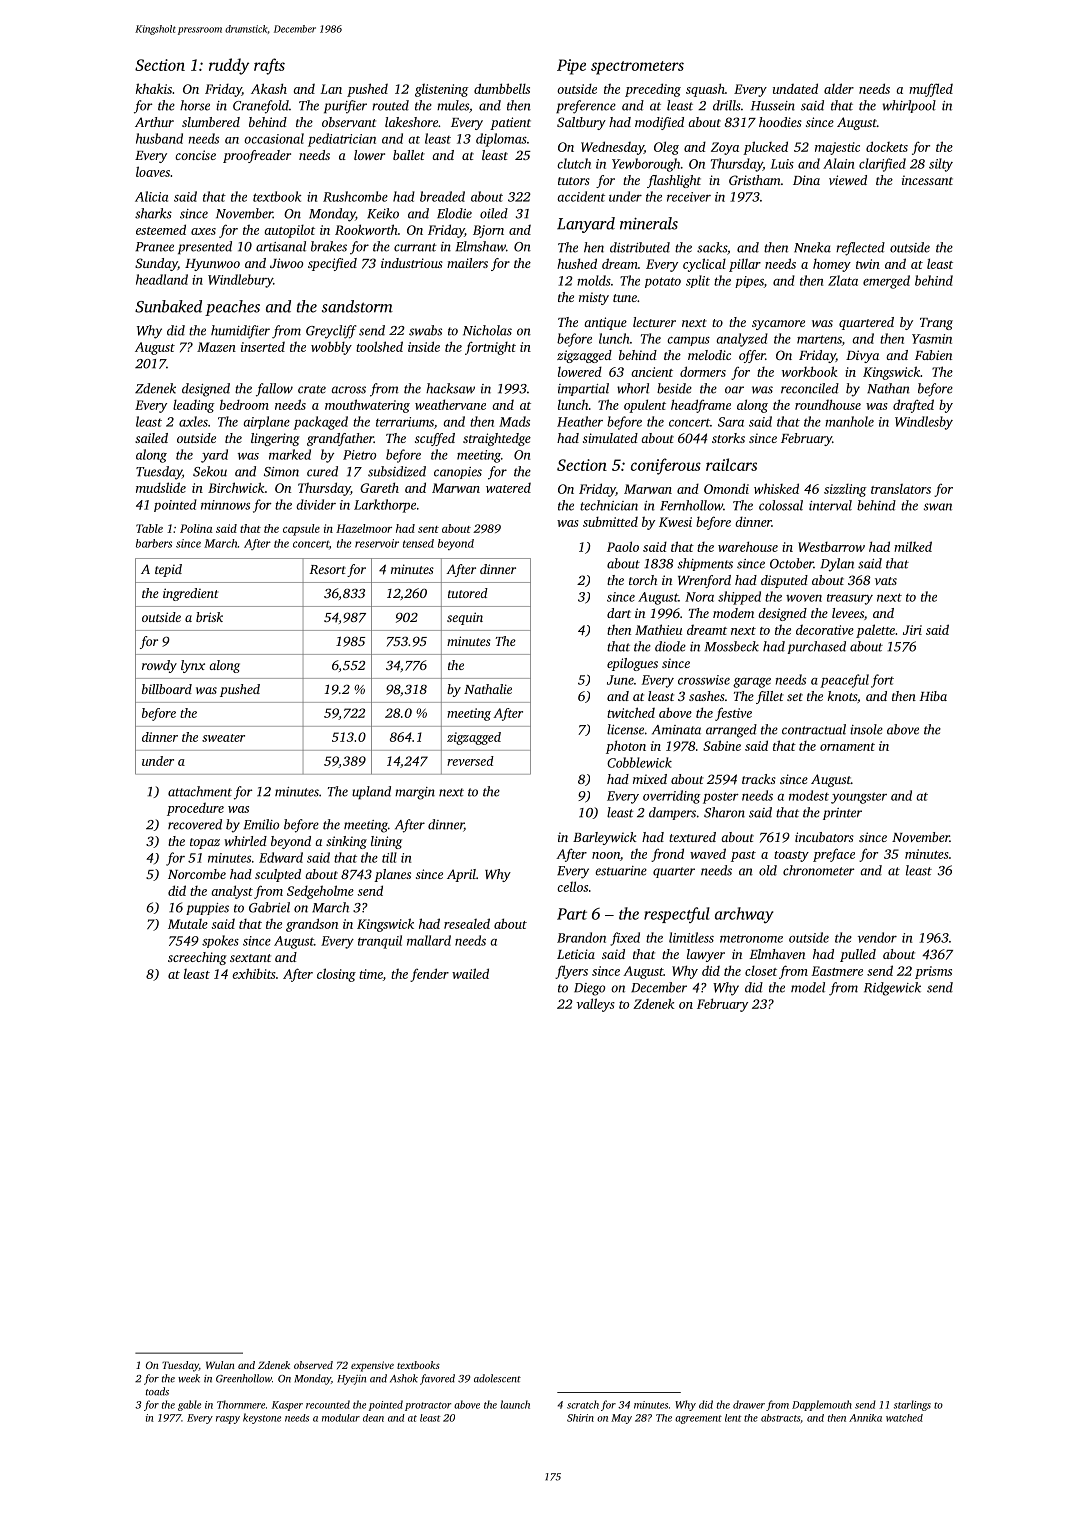  Describe the element at coordinates (502, 88) in the screenshot. I see `dumbbells` at that location.
